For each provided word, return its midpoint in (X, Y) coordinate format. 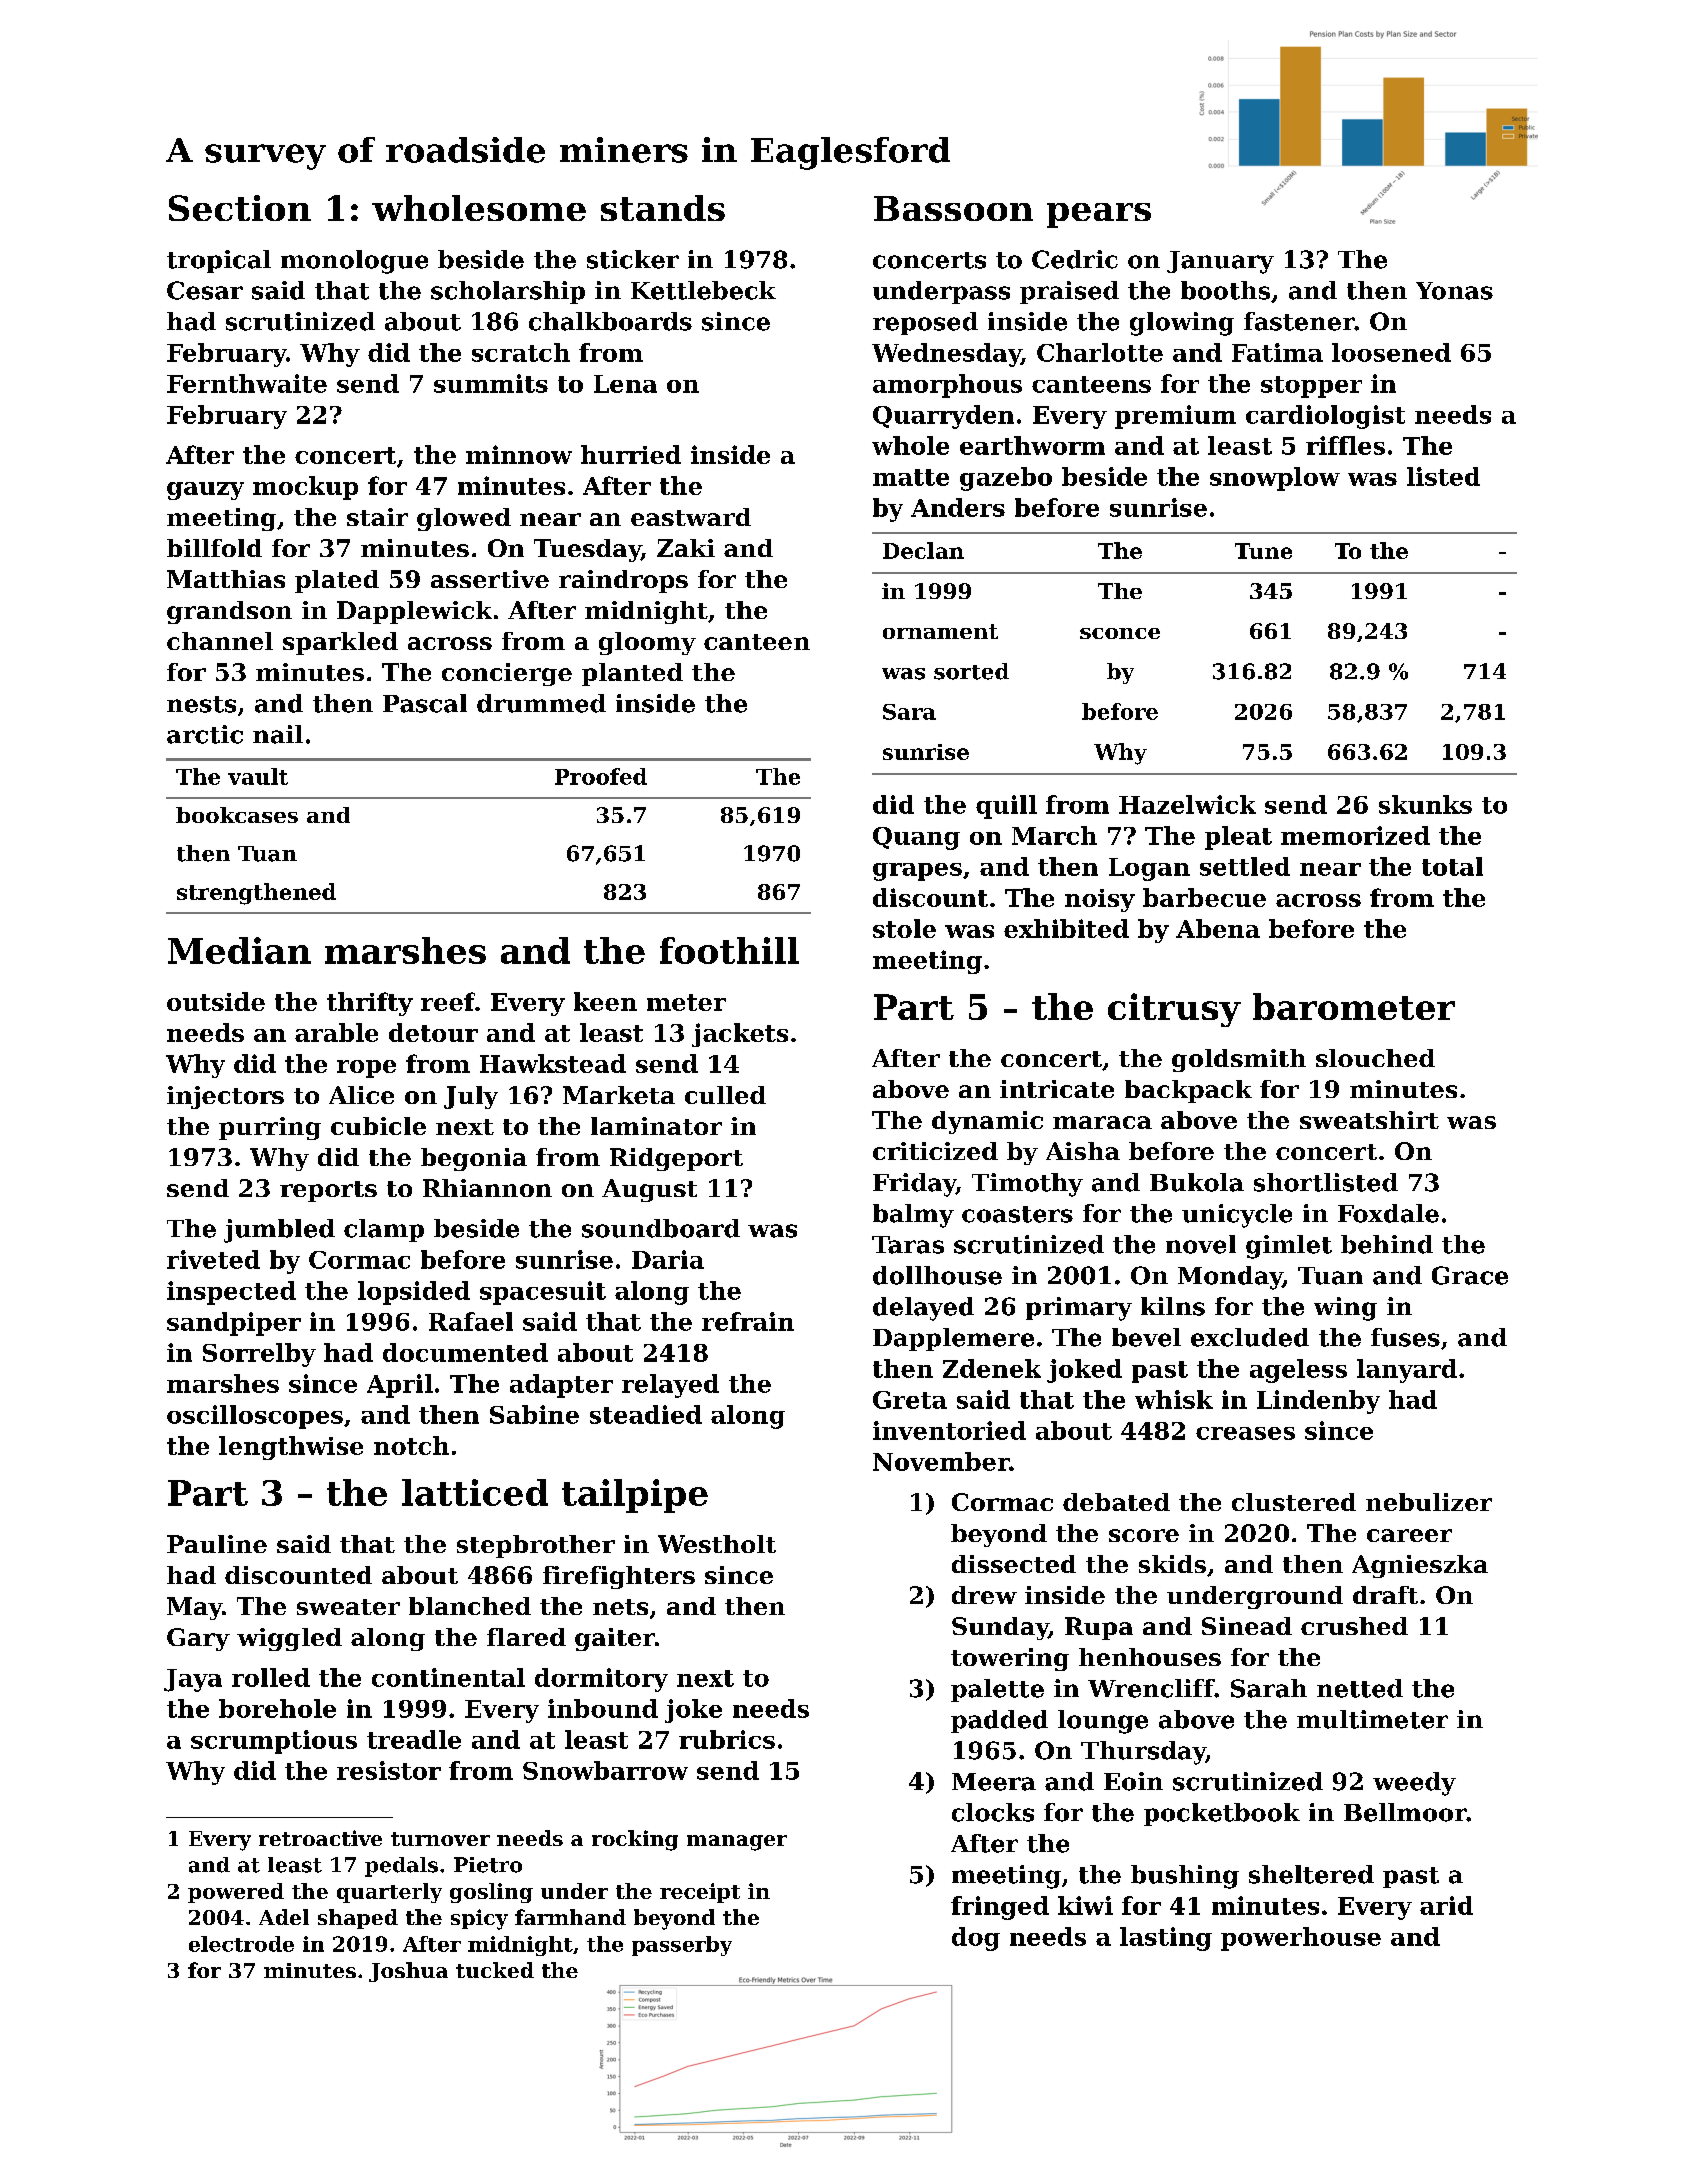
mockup (305, 488)
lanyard (1407, 1371)
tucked (495, 1970)
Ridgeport (676, 1159)
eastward (691, 517)
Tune (1263, 551)
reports (328, 1191)
